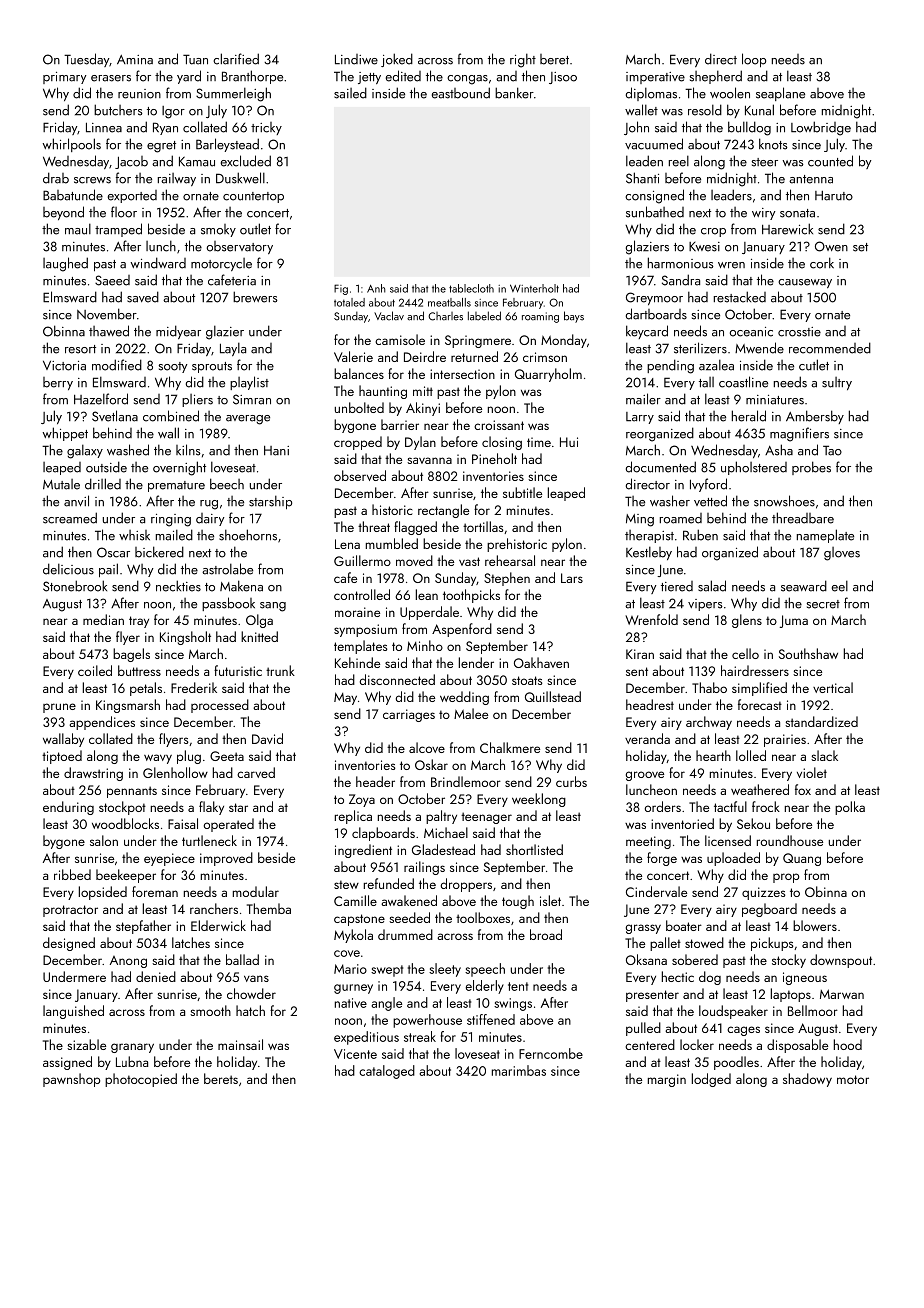 Image resolution: width=924 pixels, height=1308 pixels. What do you see at coordinates (177, 179) in the screenshot?
I see `railway` at bounding box center [177, 179].
